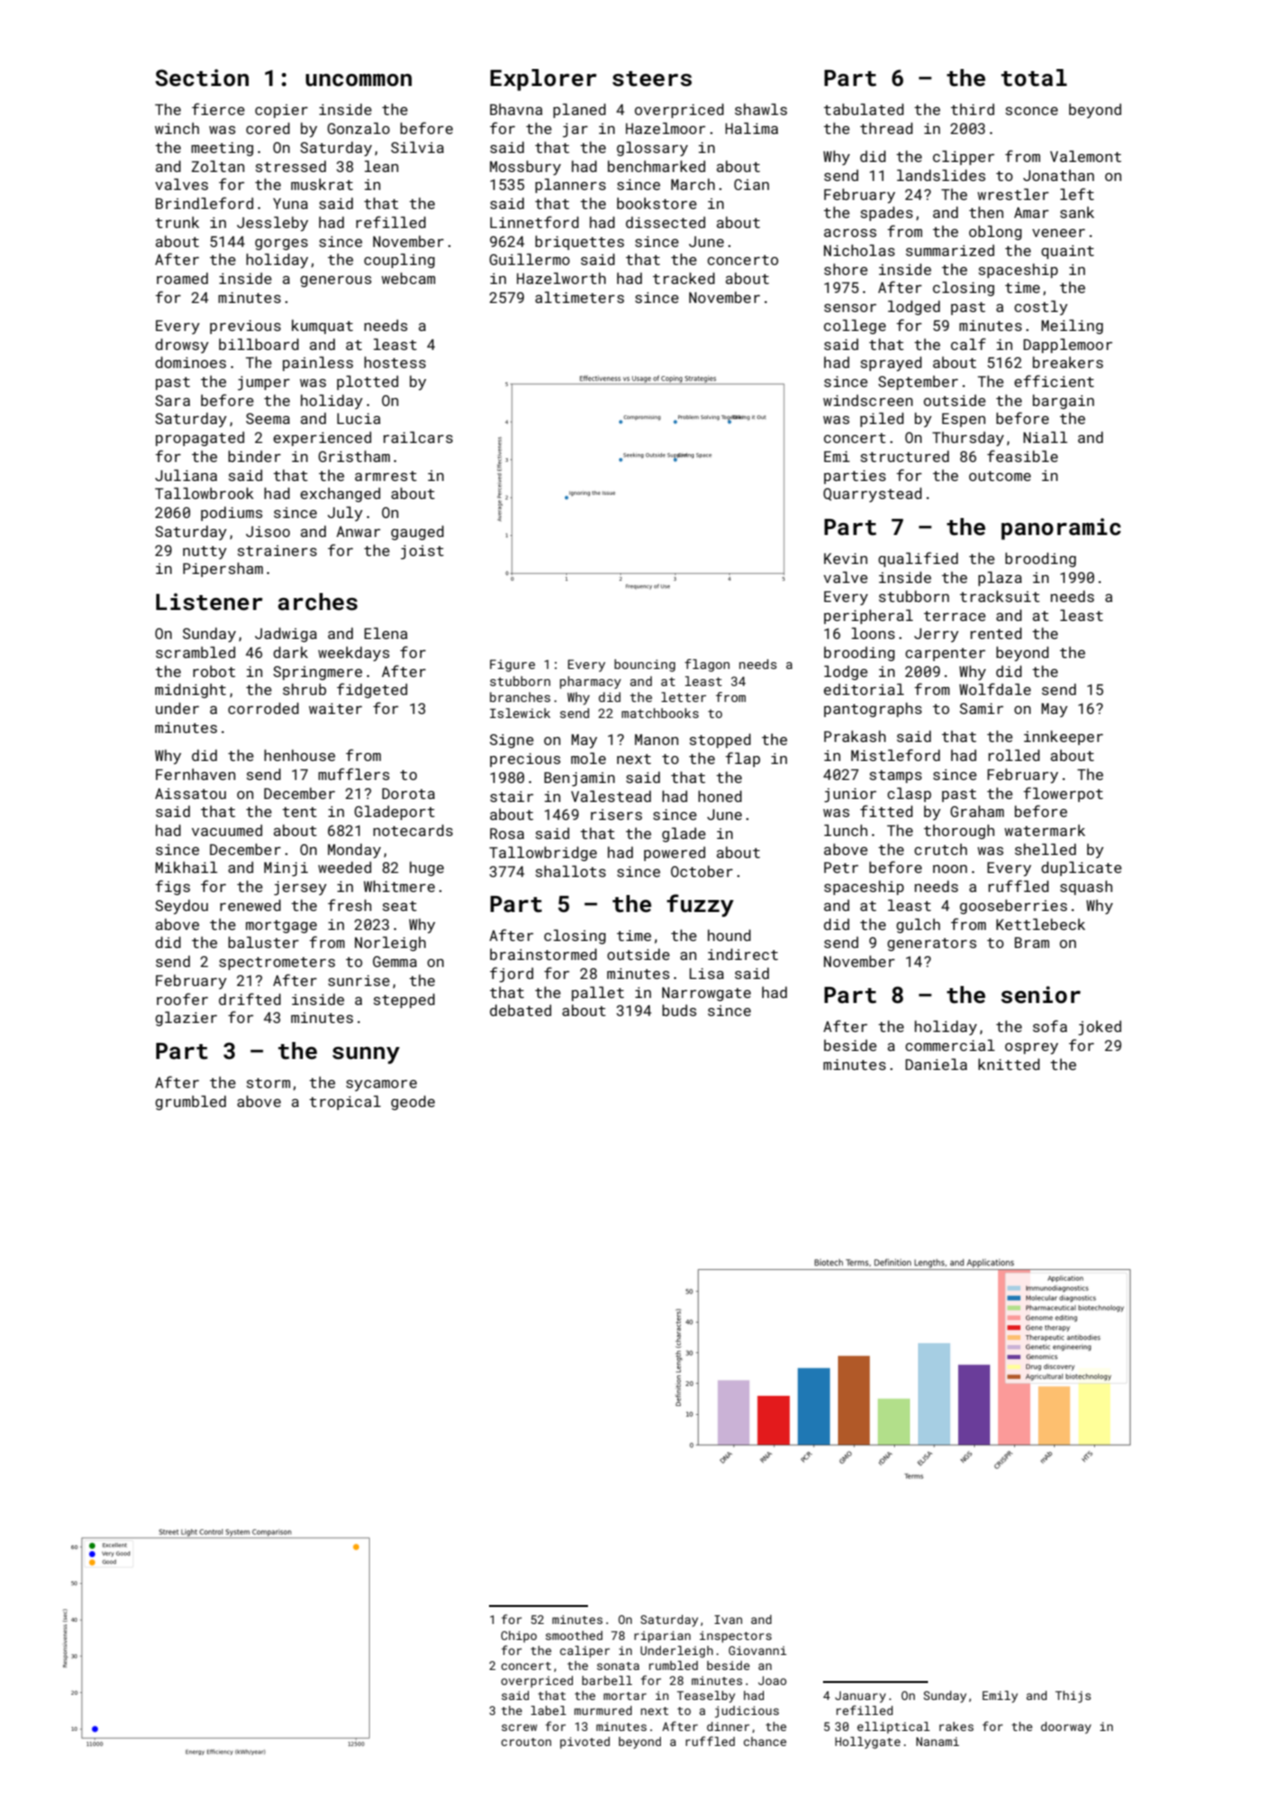 The height and width of the screenshot is (1817, 1285). What do you see at coordinates (1000, 1697) in the screenshot?
I see `Emily` at bounding box center [1000, 1697].
